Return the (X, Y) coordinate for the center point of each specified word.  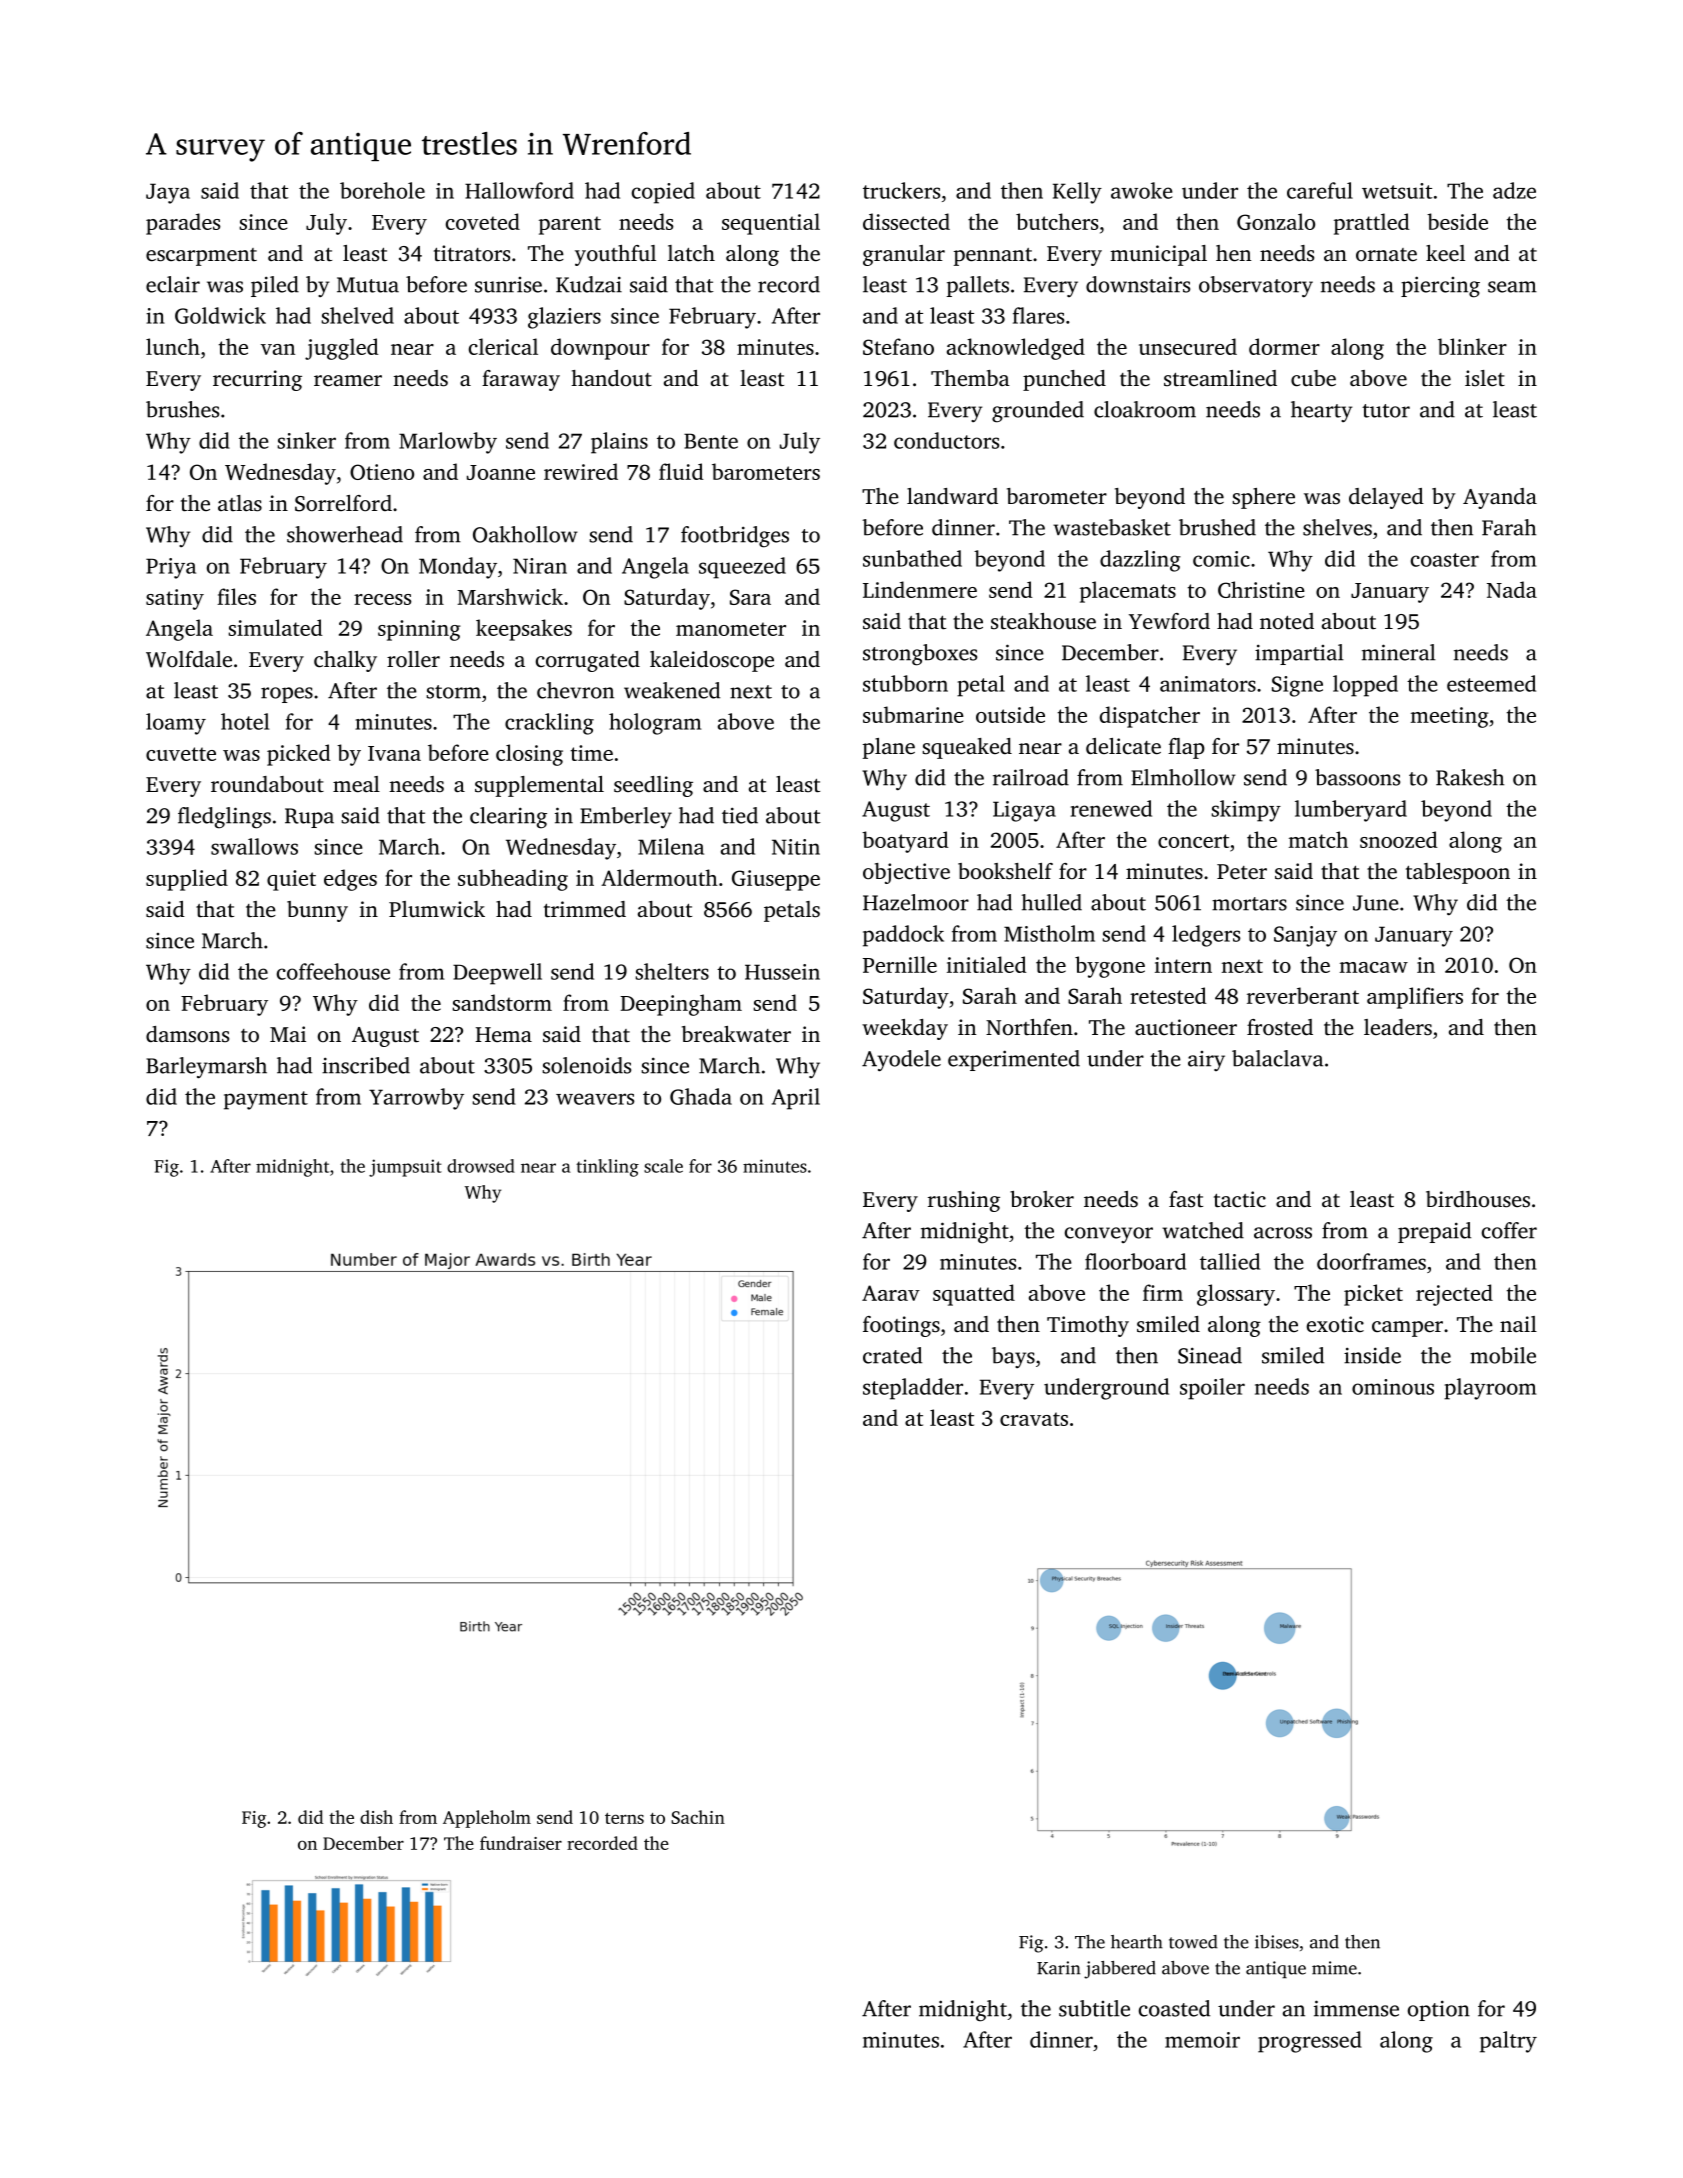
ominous (1393, 1387)
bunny (317, 911)
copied (663, 193)
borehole (382, 190)
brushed (1217, 527)
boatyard (905, 842)
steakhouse (1043, 621)
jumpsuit (405, 1168)
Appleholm (487, 1819)
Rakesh (1470, 777)
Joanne (501, 472)
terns (624, 1818)
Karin (1058, 1968)
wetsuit (1397, 191)
